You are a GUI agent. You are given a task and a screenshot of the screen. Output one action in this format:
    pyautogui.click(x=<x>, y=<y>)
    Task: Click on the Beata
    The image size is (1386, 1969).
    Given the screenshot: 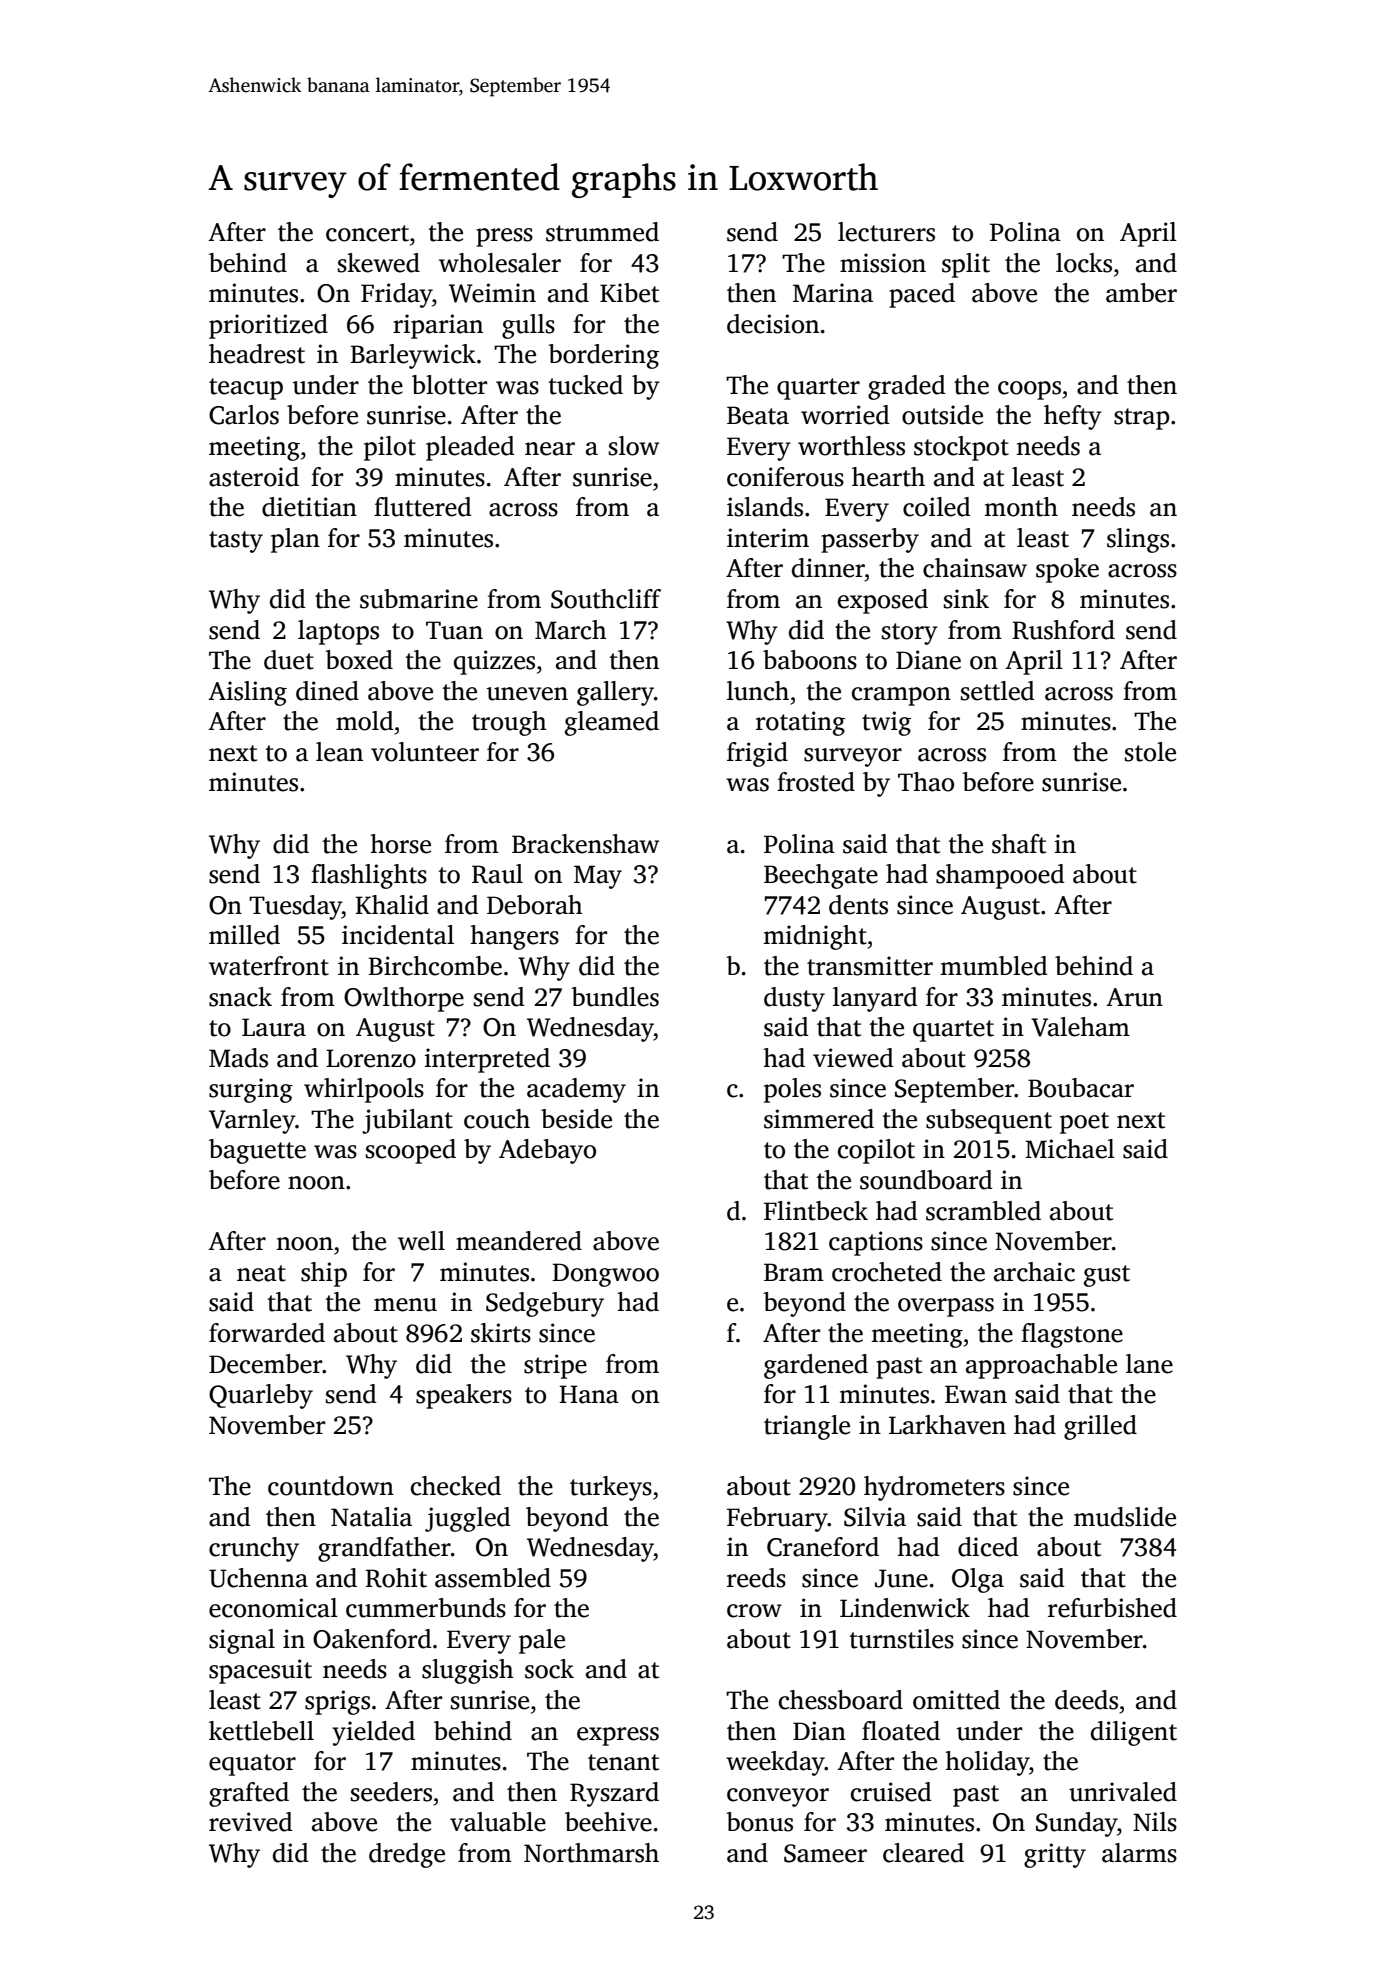 What is the action you would take?
    pyautogui.click(x=758, y=415)
